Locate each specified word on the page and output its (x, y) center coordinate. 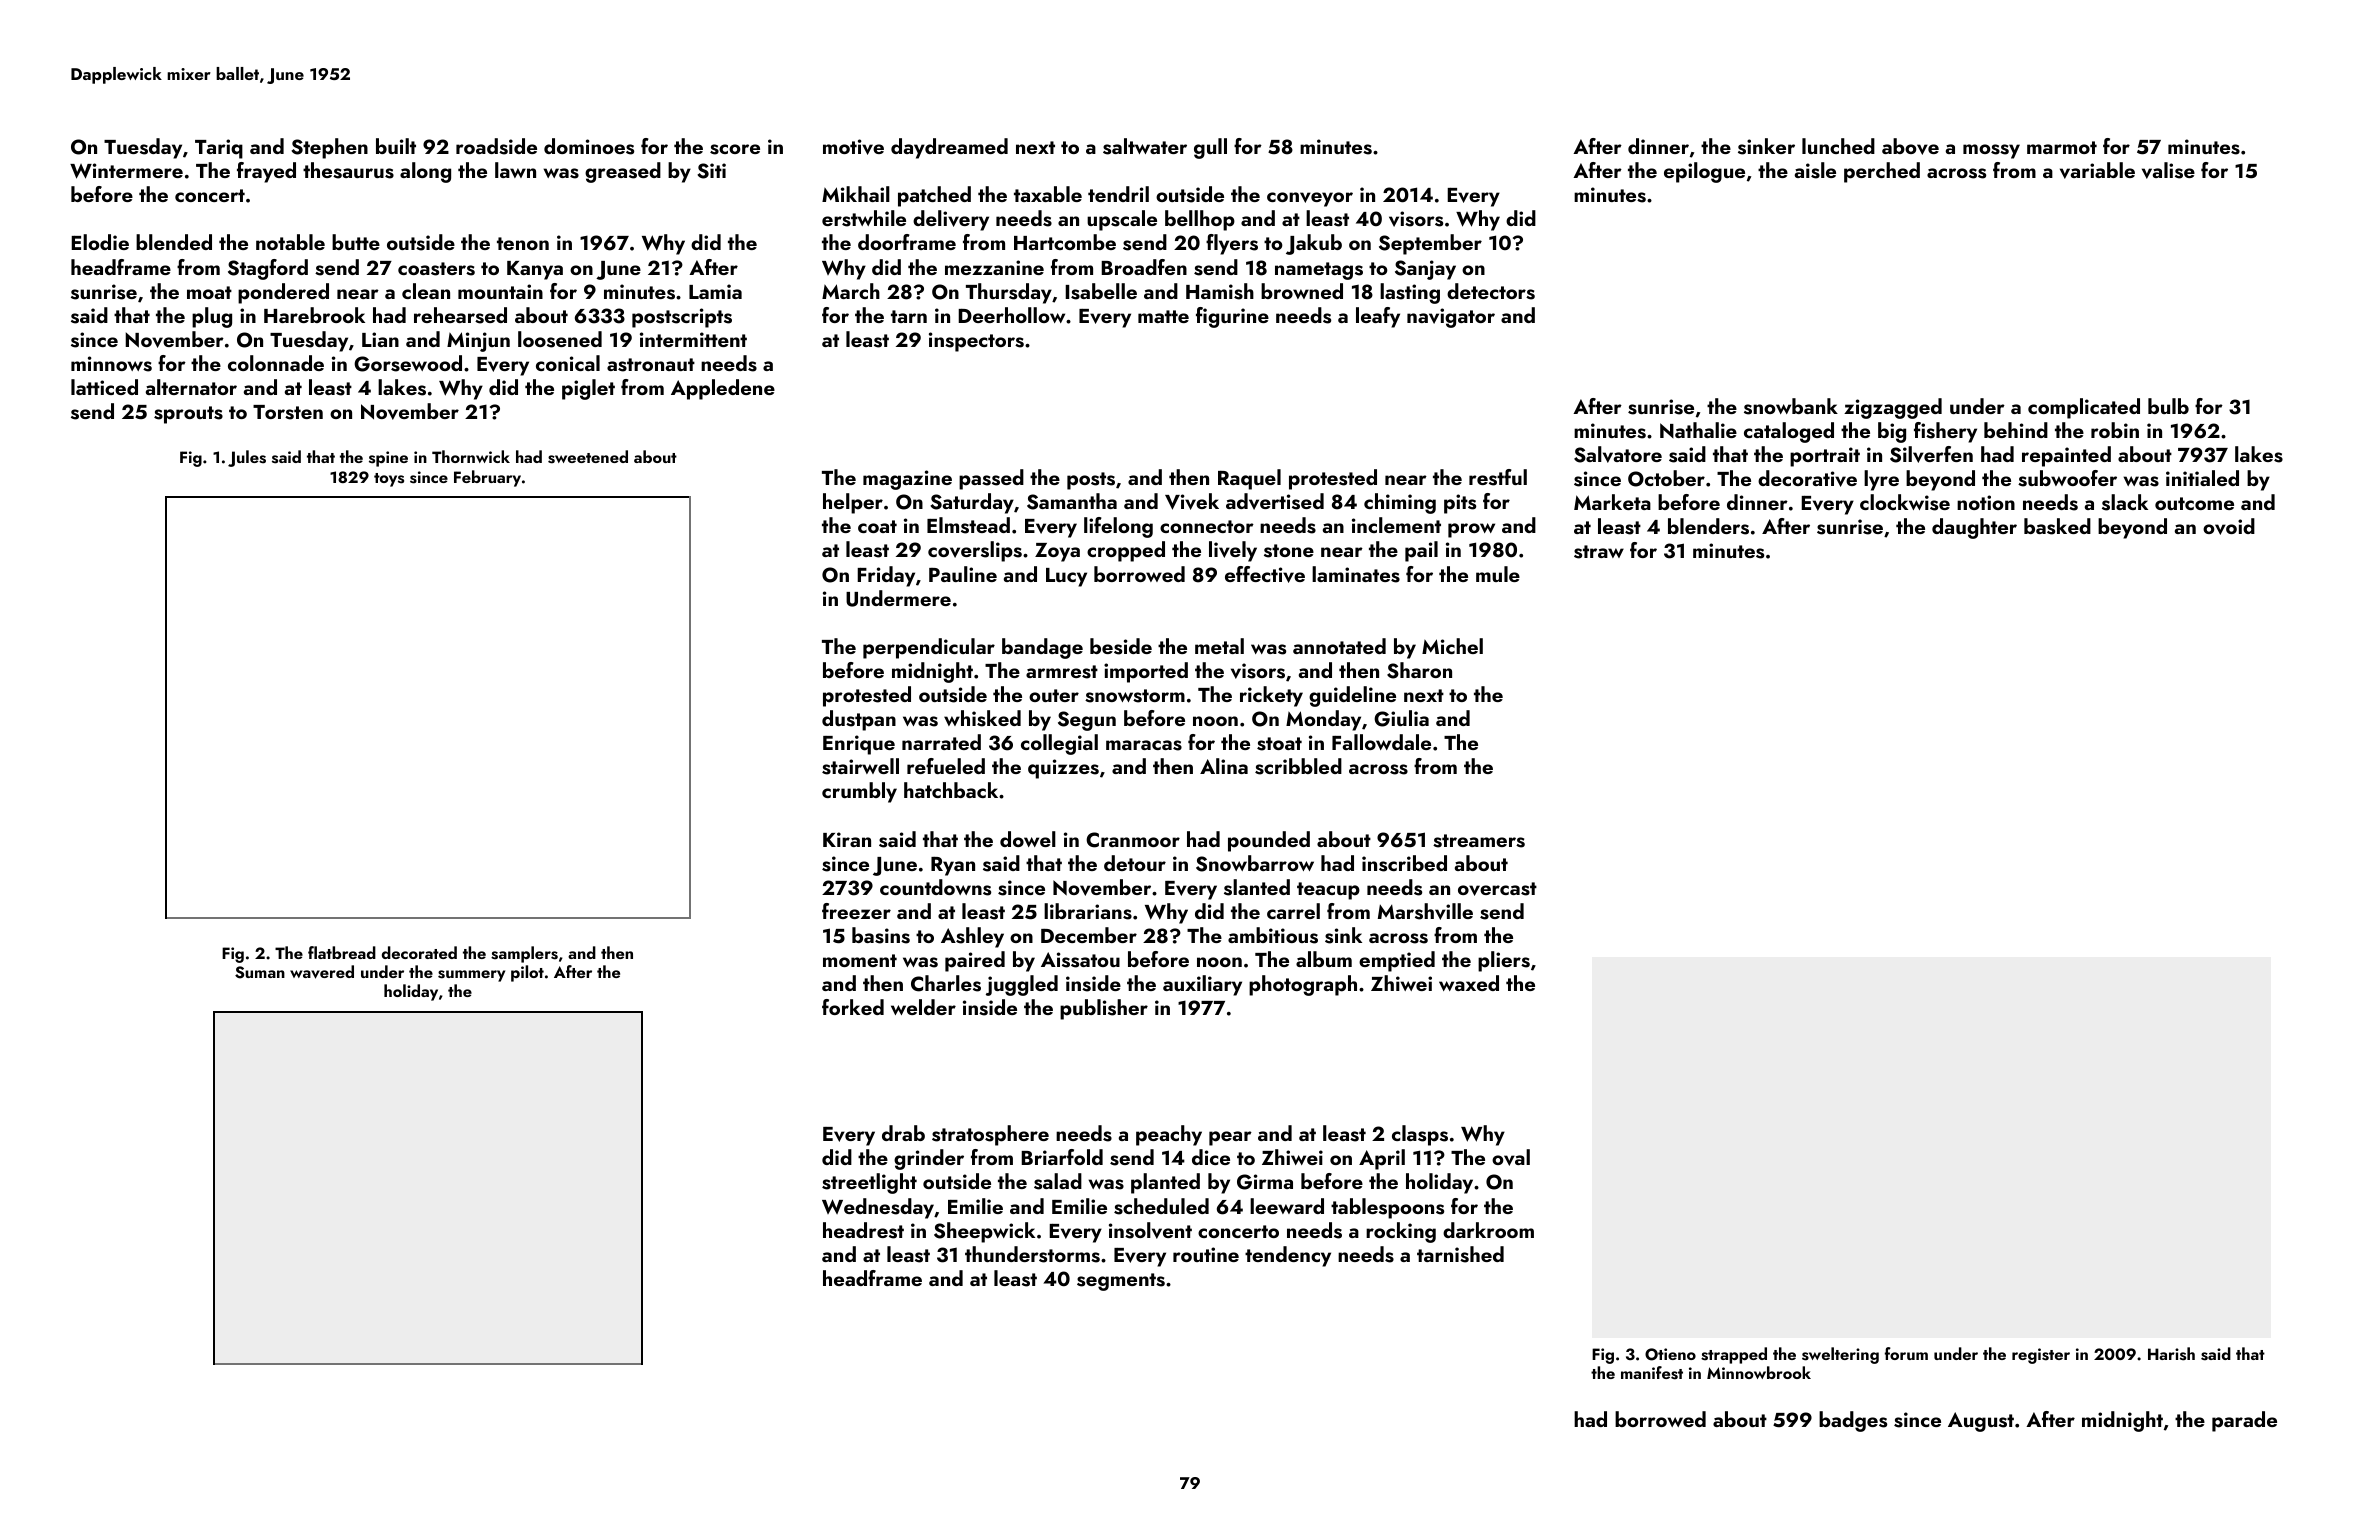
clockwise (1905, 502)
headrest (863, 1230)
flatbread (342, 952)
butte (356, 242)
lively (1233, 551)
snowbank (1791, 406)
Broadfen (1144, 267)
